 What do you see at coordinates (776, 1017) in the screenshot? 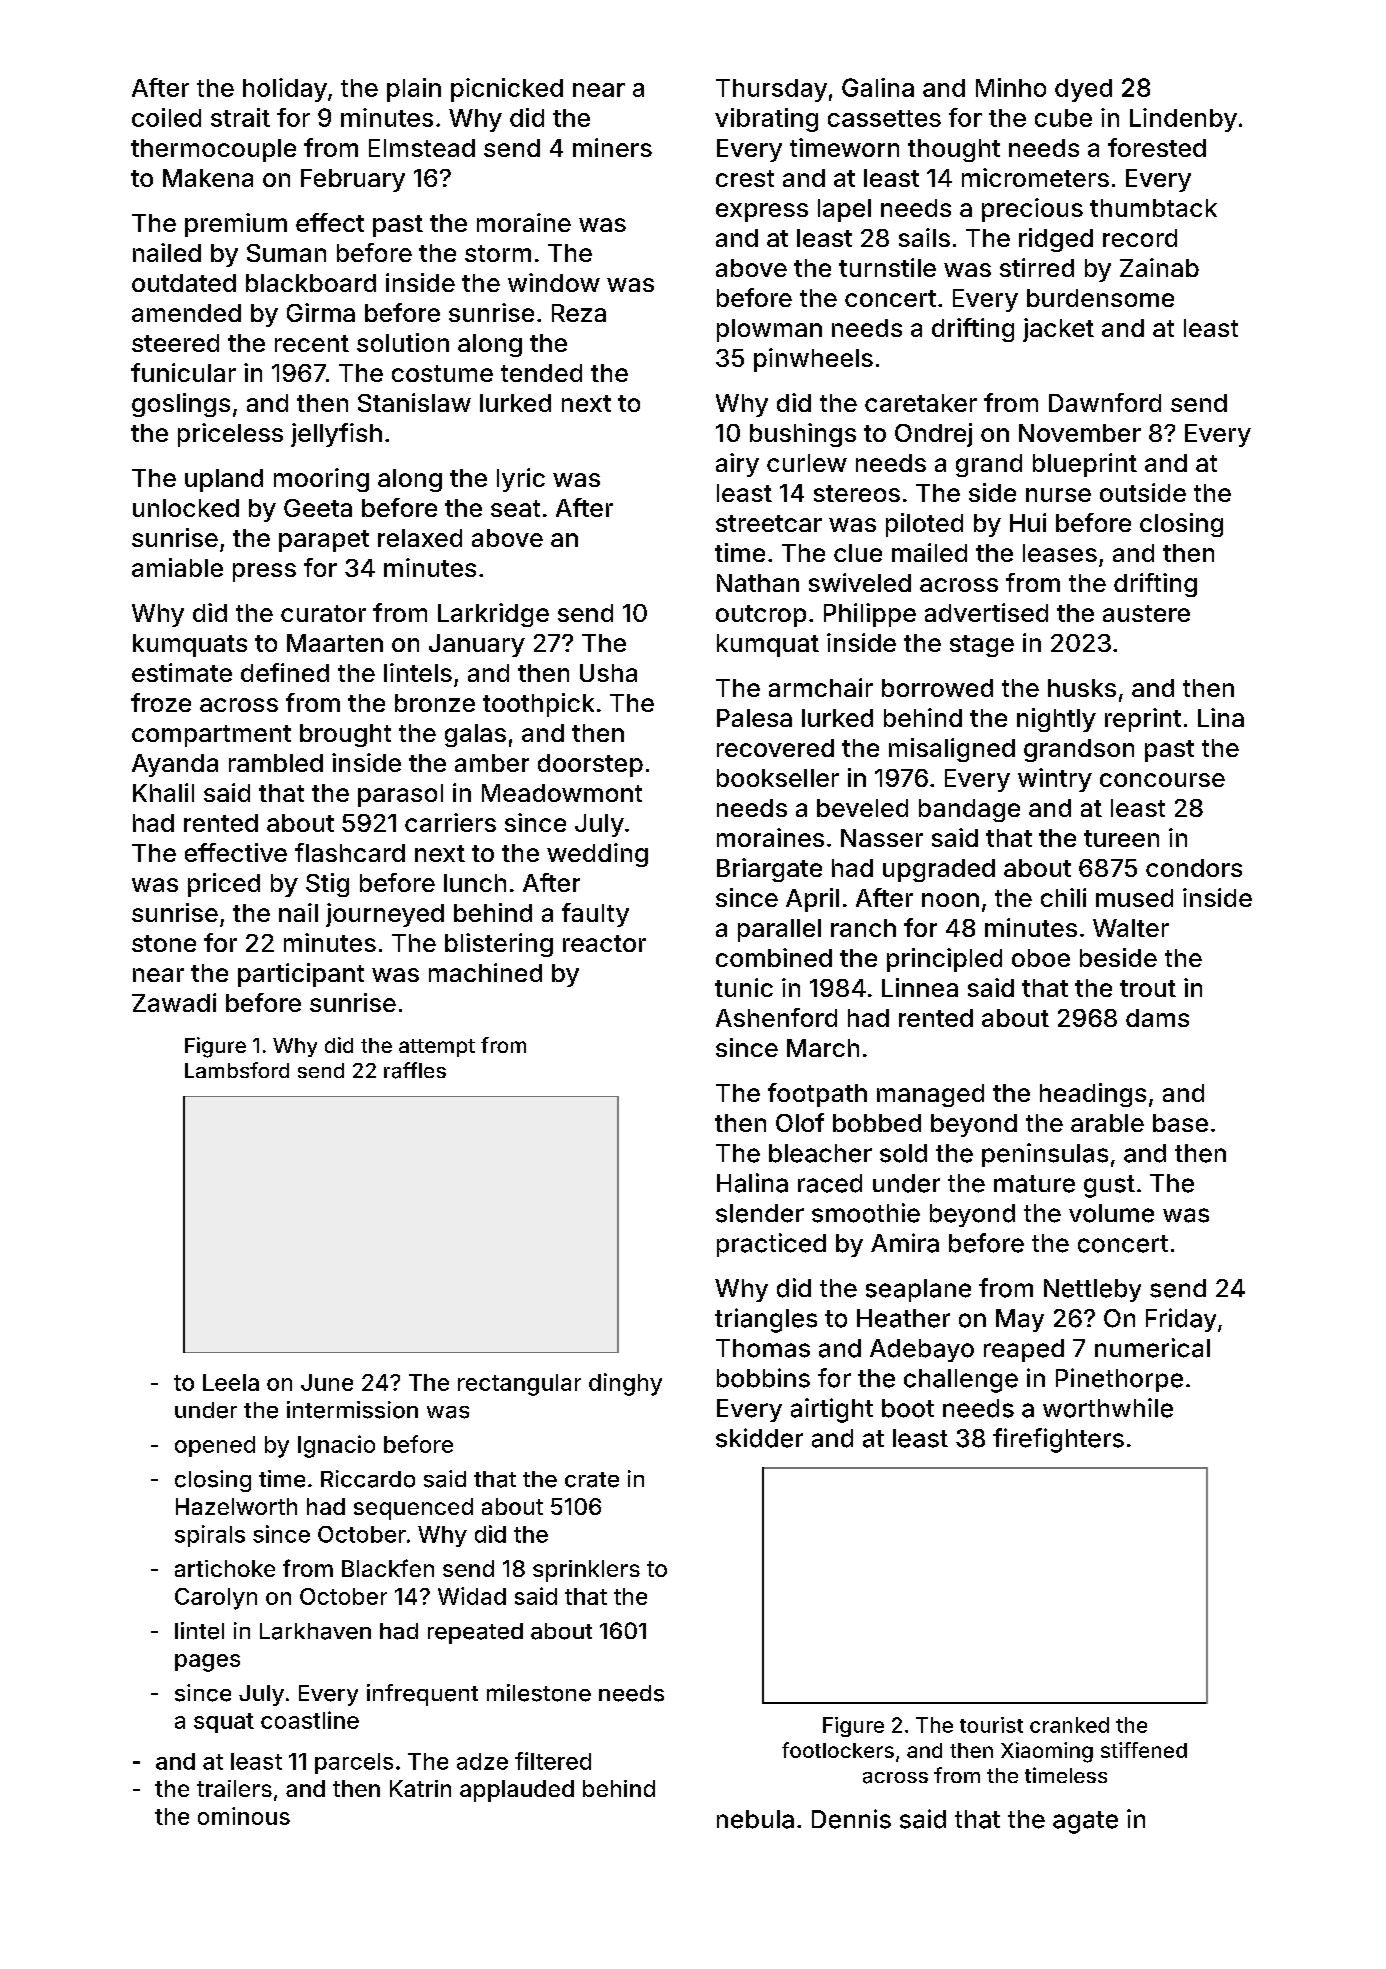
I see `Ashenford` at bounding box center [776, 1017].
